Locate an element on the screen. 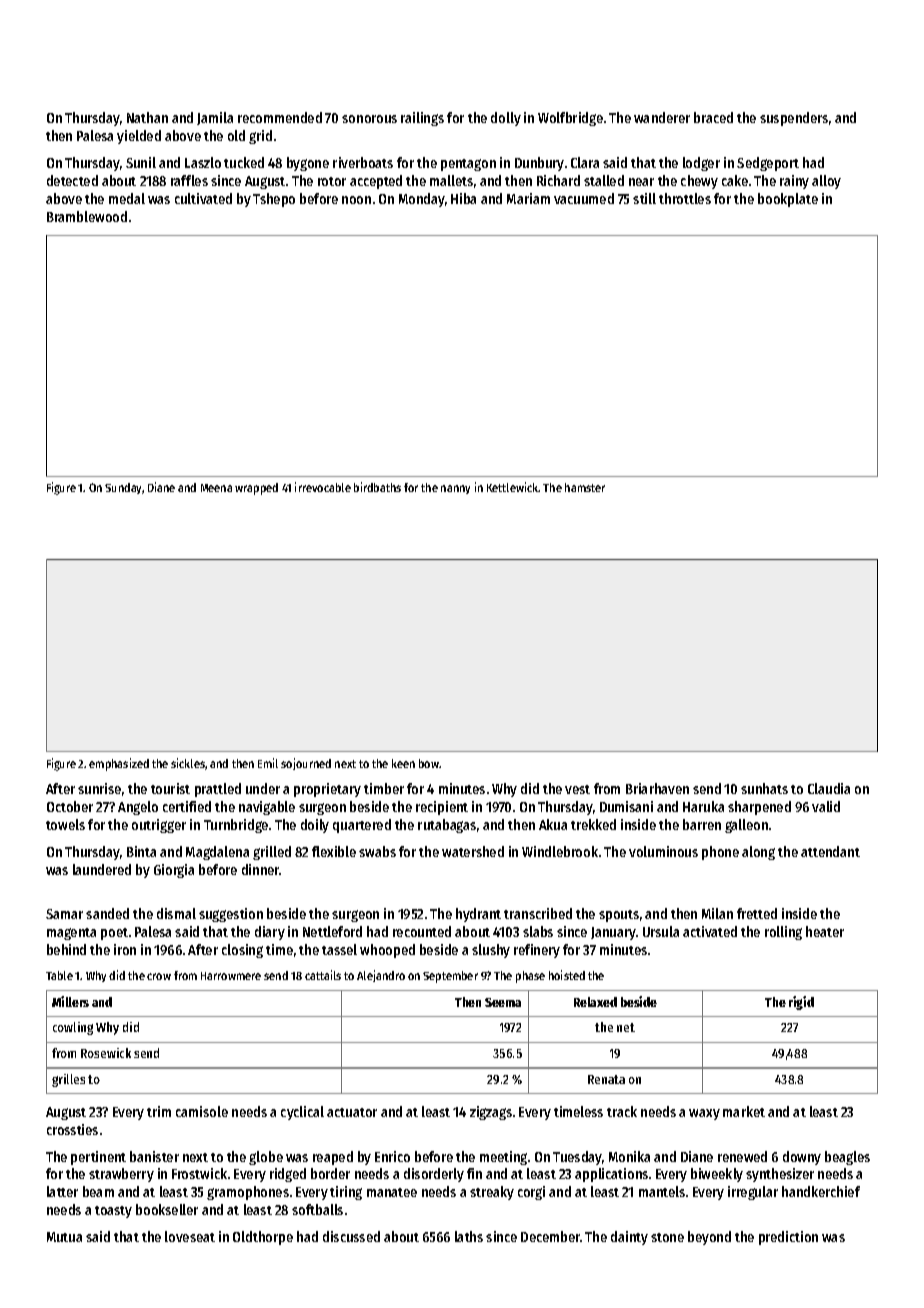 Image resolution: width=924 pixels, height=1308 pixels. Sunday is located at coordinates (123, 488).
